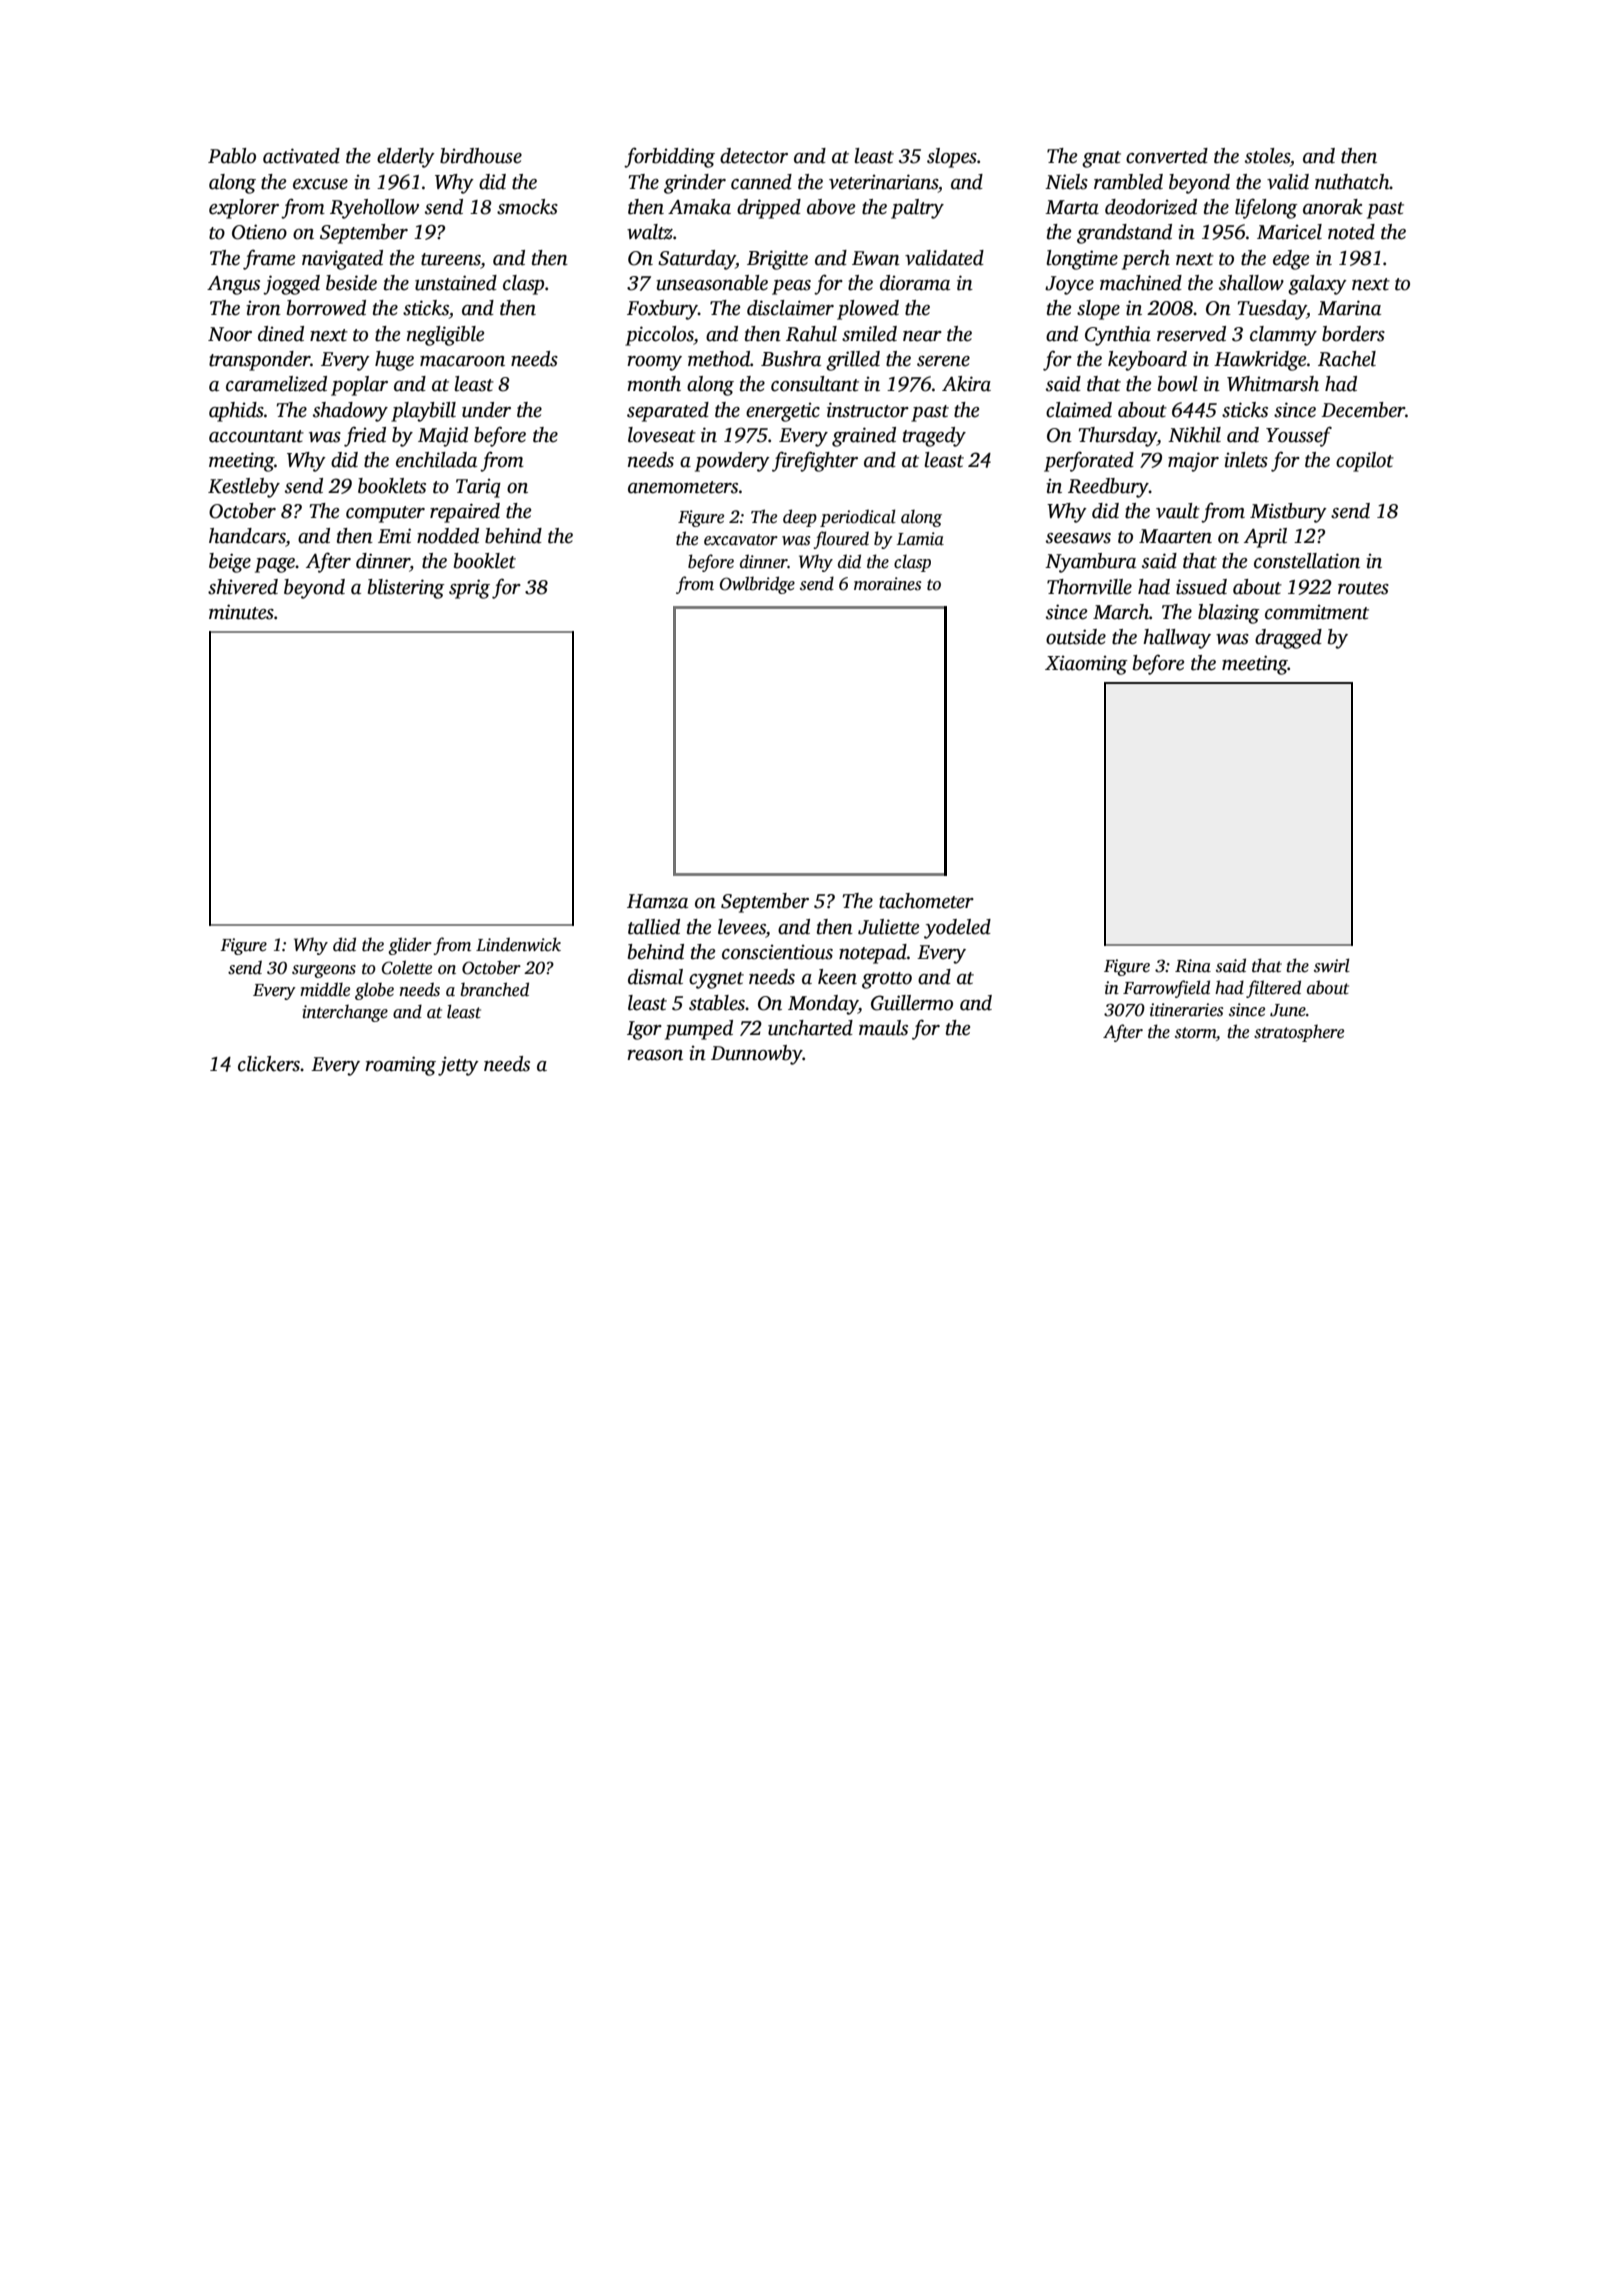  Describe the element at coordinates (458, 1066) in the document. I see `jetty` at that location.
